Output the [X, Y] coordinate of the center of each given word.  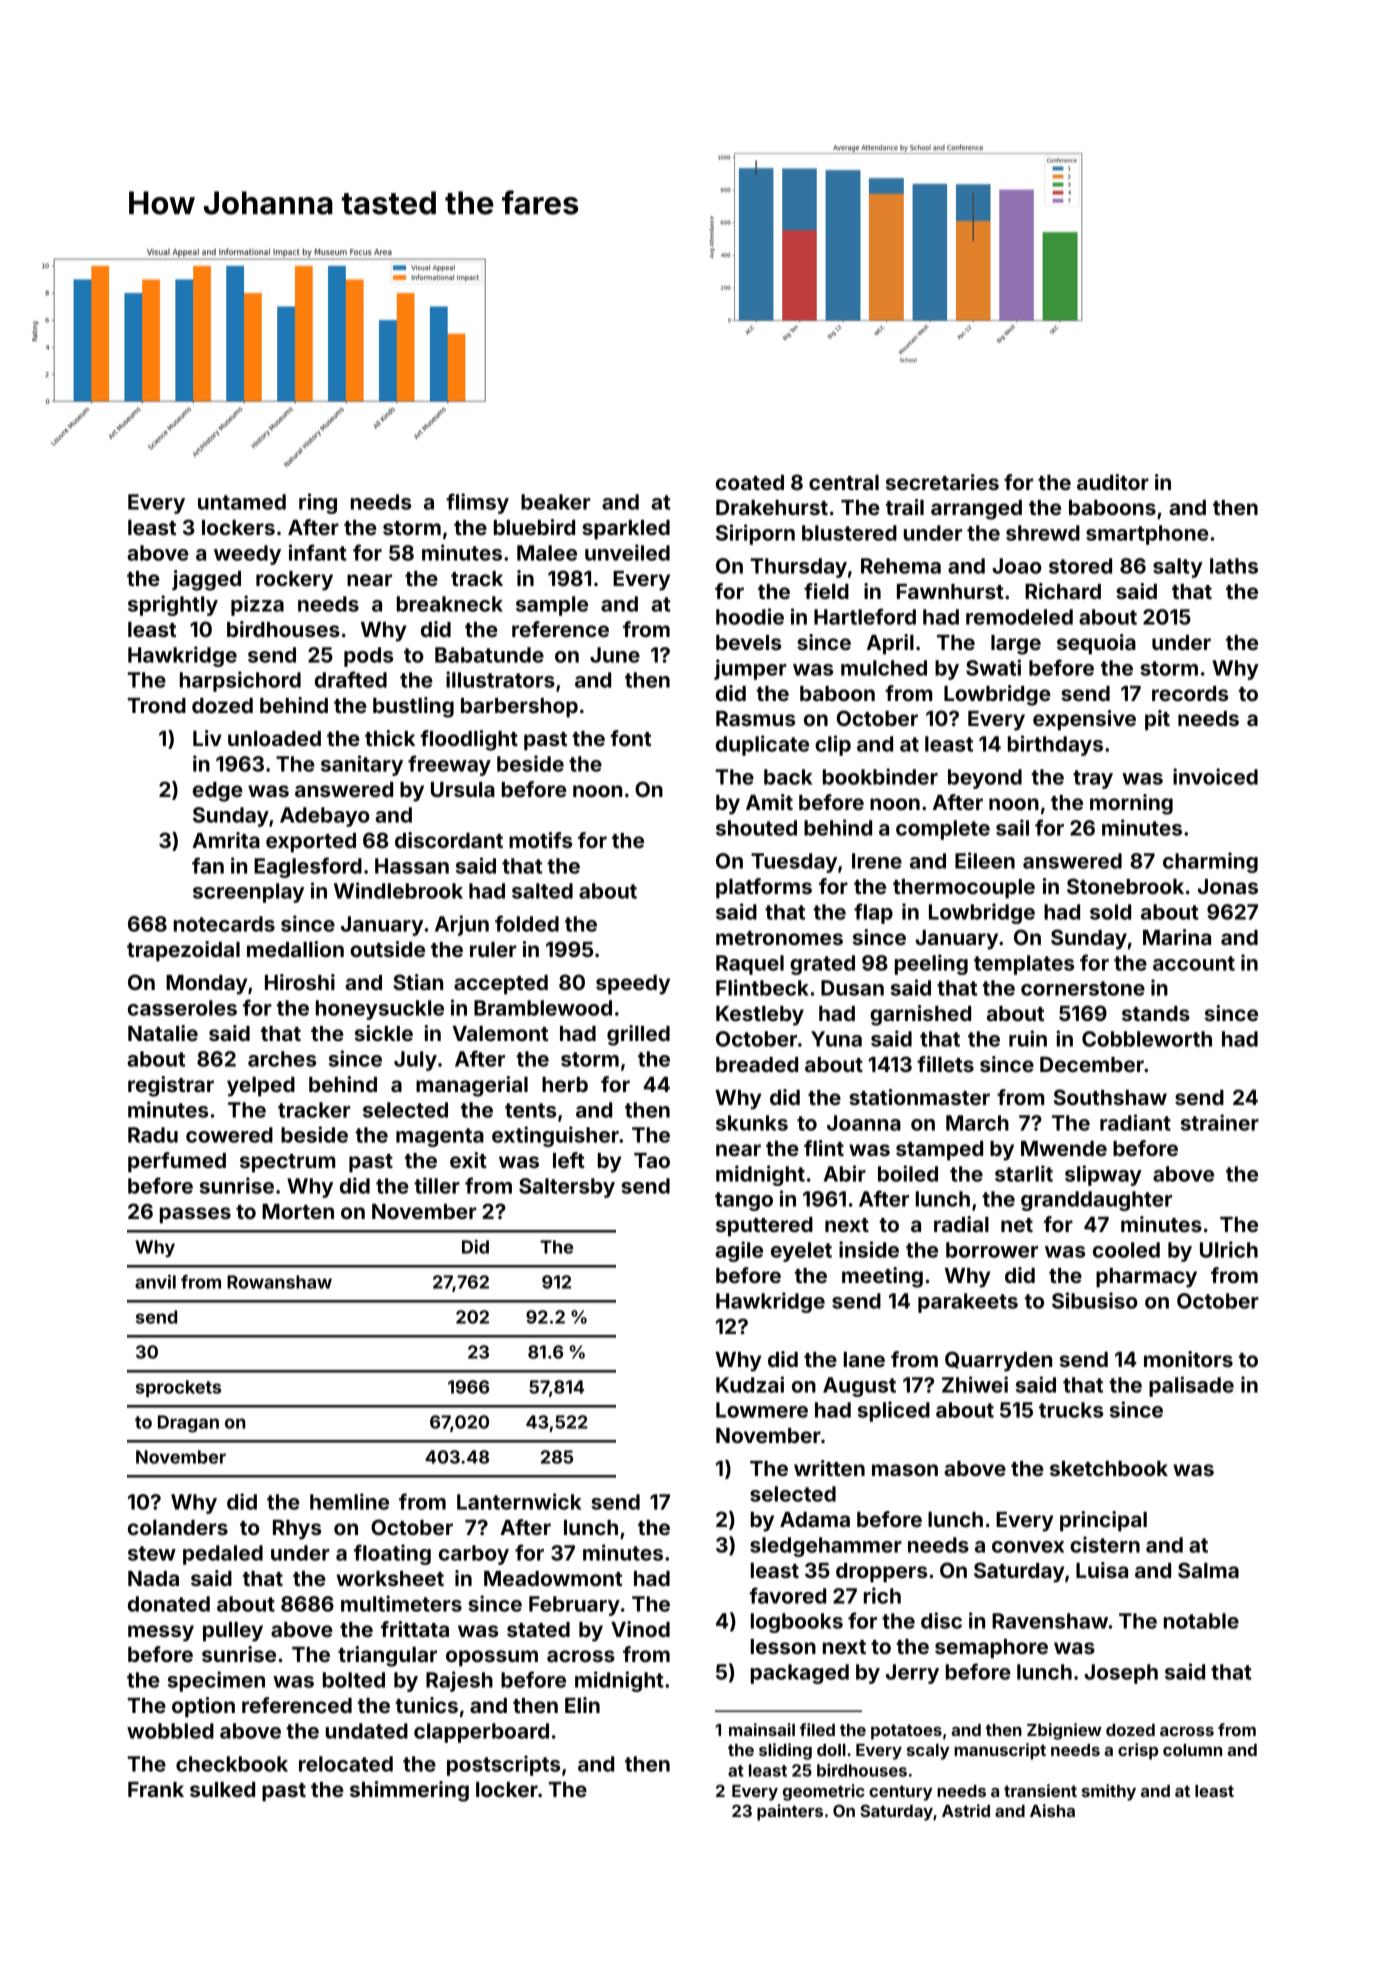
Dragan [188, 1424]
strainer [1220, 1122]
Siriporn [755, 534]
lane [864, 1359]
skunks [752, 1123]
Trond [156, 705]
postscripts [503, 1765]
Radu [153, 1135]
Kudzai [750, 1384]
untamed [242, 502]
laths [1234, 566]
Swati [993, 667]
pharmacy [1146, 1278]
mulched [884, 668]
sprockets [178, 1388]
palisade [1191, 1386]
